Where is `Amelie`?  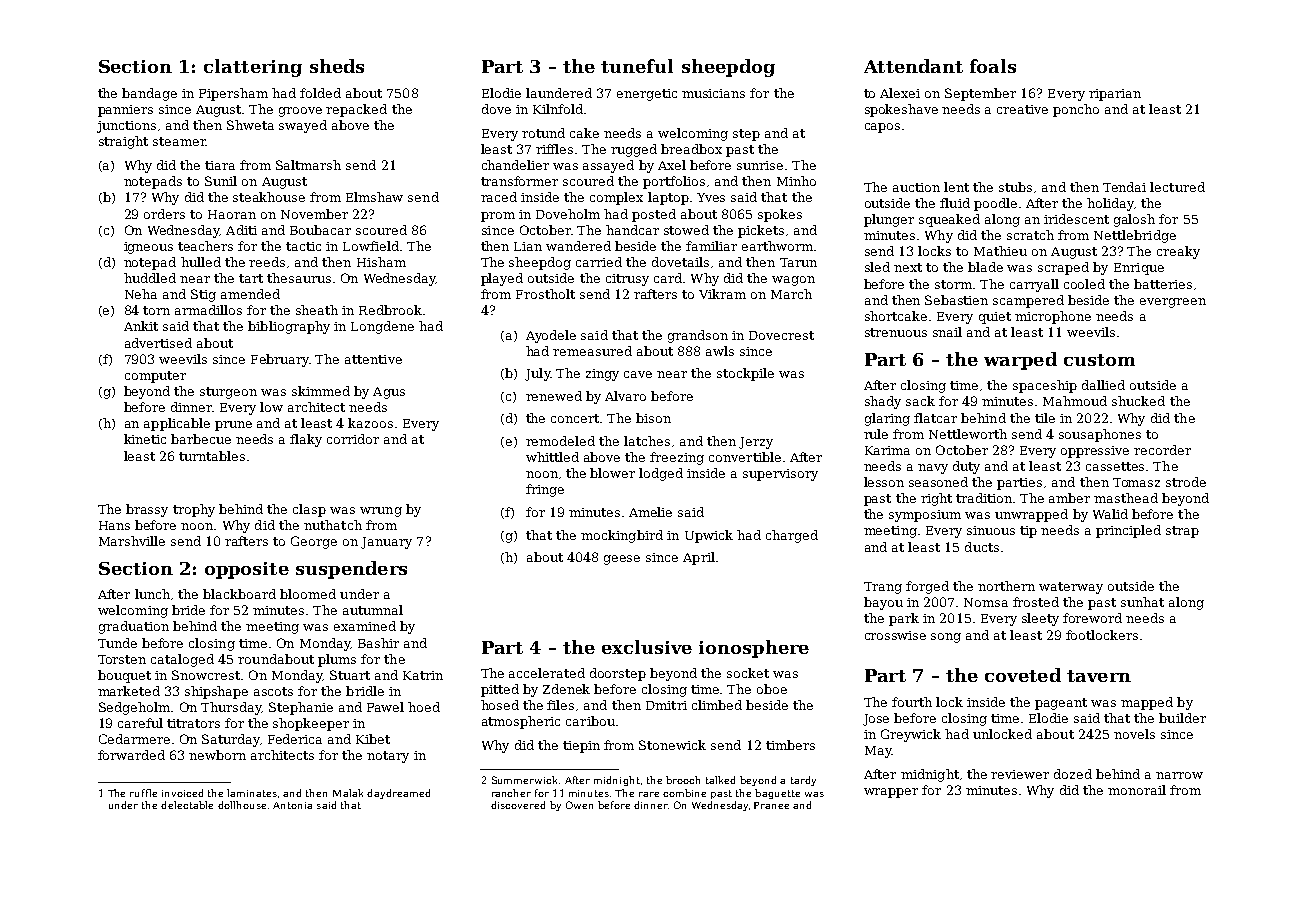
Amelie is located at coordinates (650, 512).
